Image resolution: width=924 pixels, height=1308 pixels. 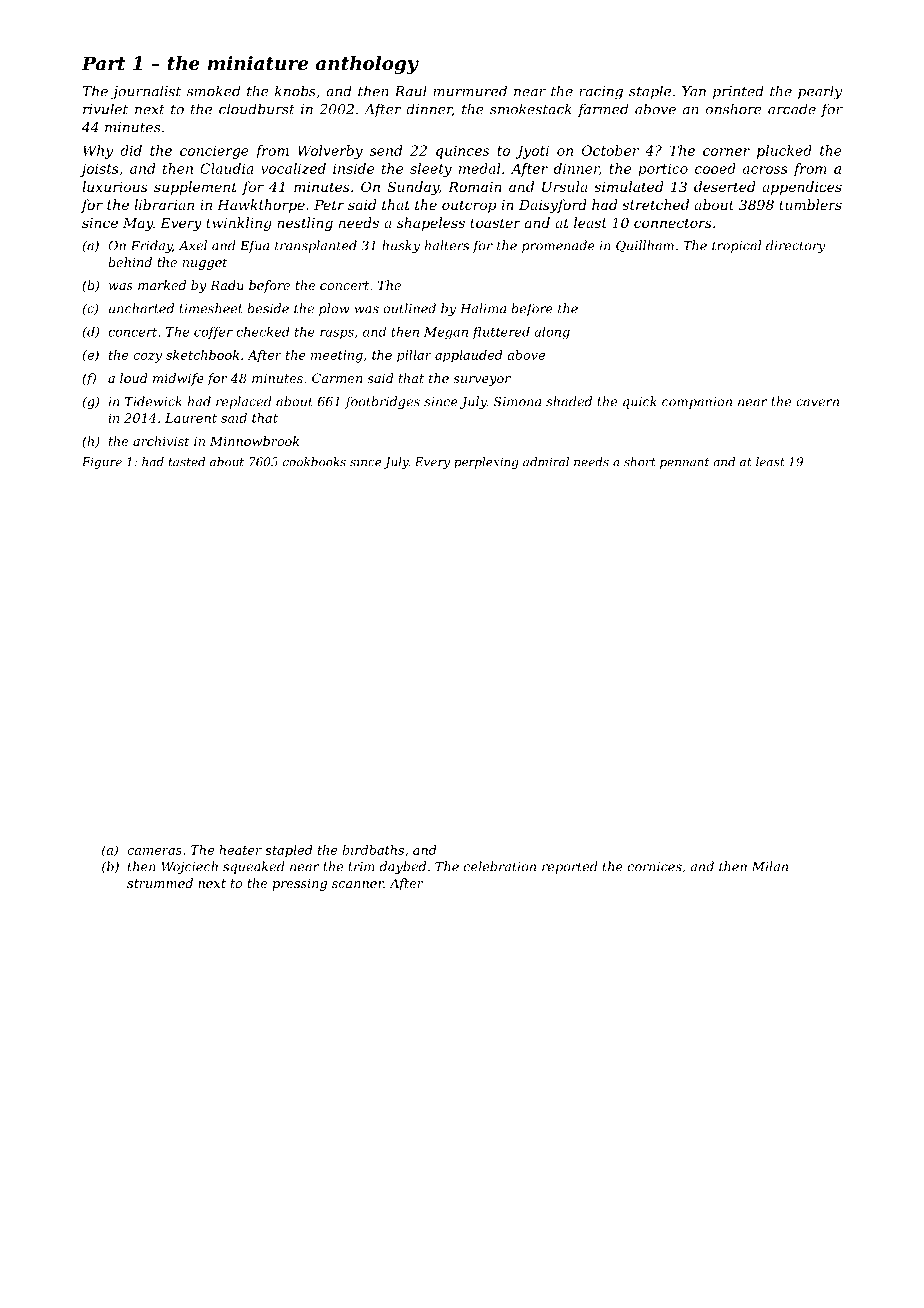 I want to click on Raul, so click(x=411, y=91).
